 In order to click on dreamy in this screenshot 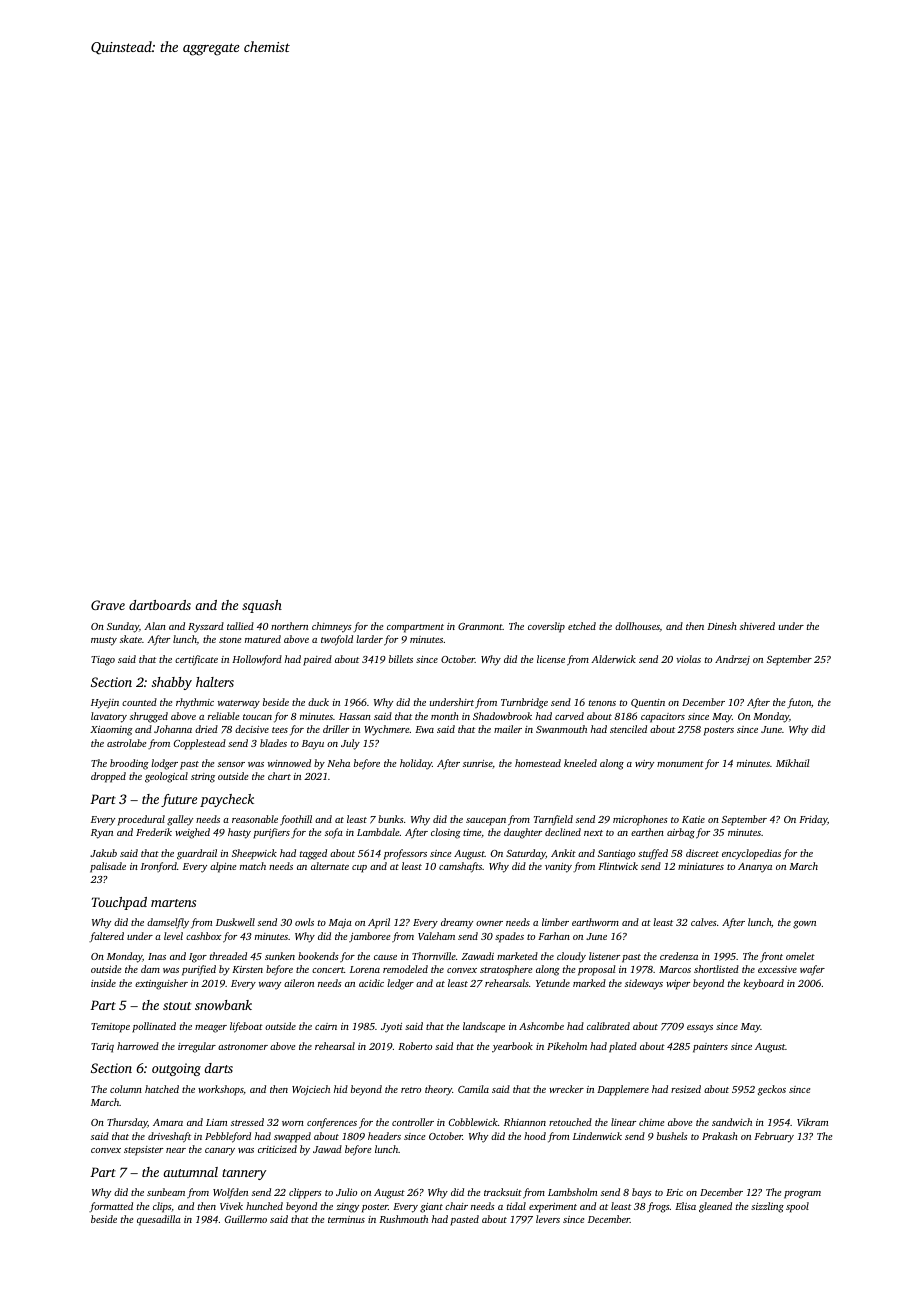, I will do `click(457, 923)`.
